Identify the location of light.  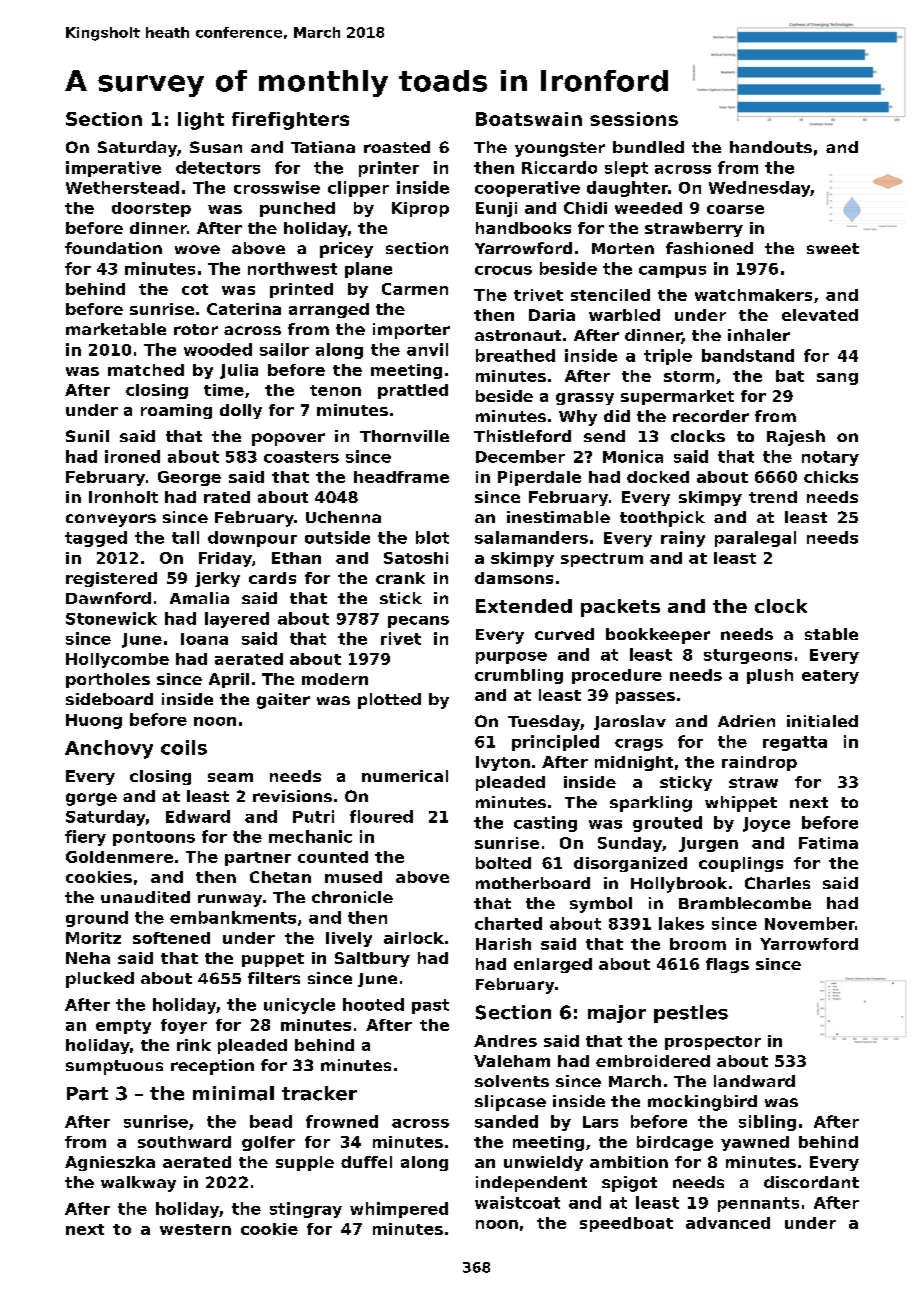
(201, 121).
